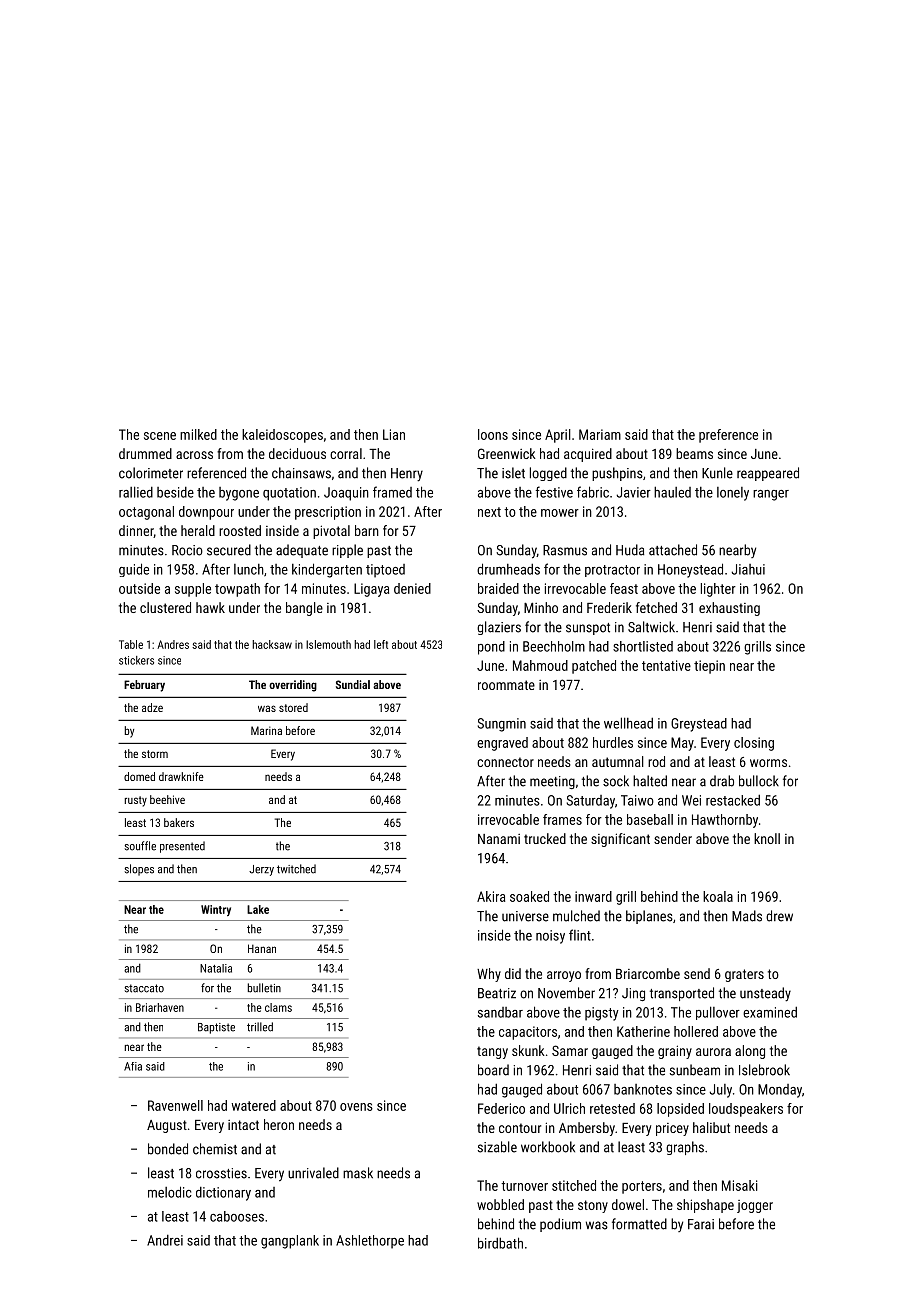 This image has height=1308, width=924. What do you see at coordinates (170, 1192) in the image?
I see `melodic` at bounding box center [170, 1192].
